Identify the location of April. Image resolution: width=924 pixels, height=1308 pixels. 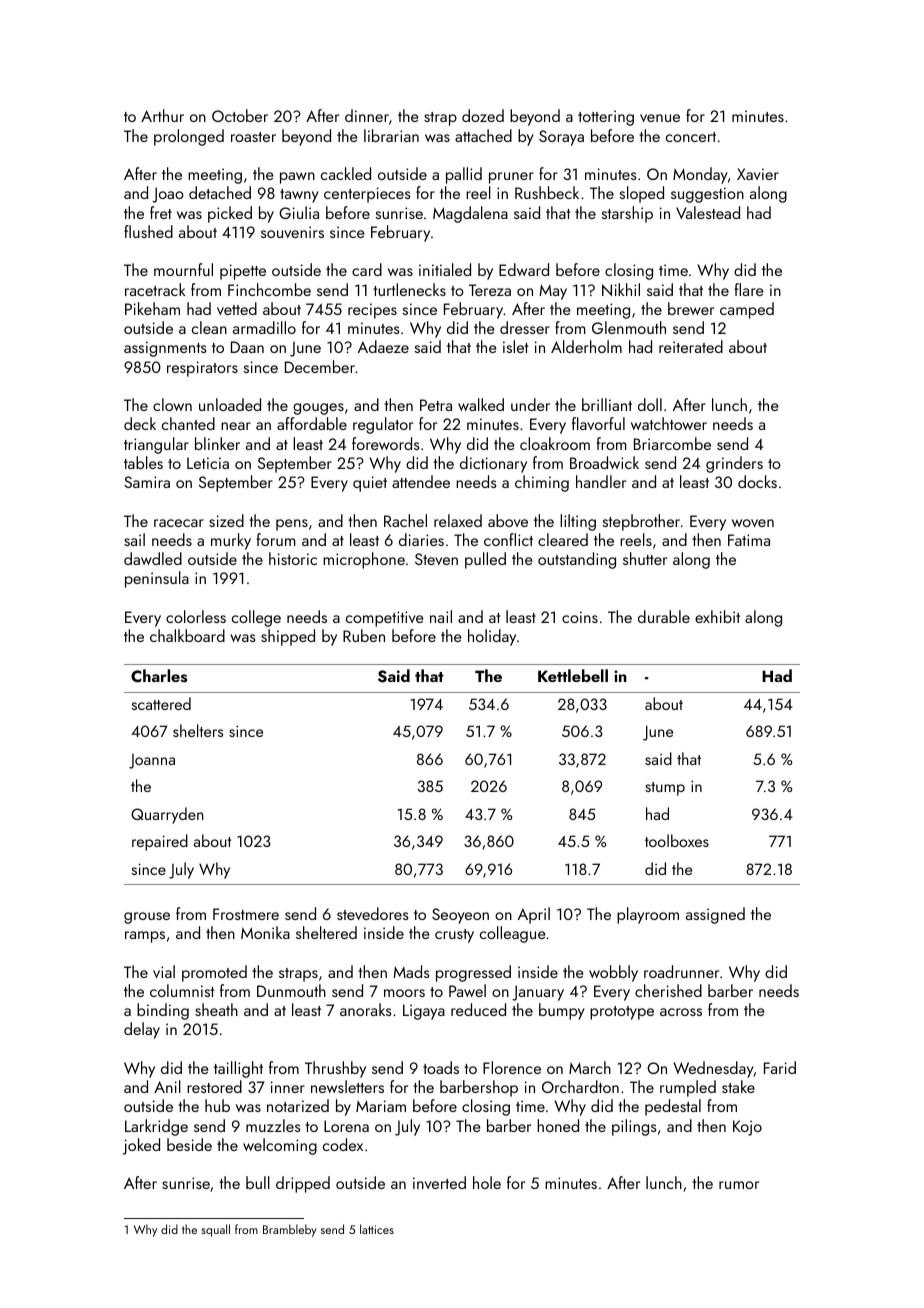
(534, 915).
